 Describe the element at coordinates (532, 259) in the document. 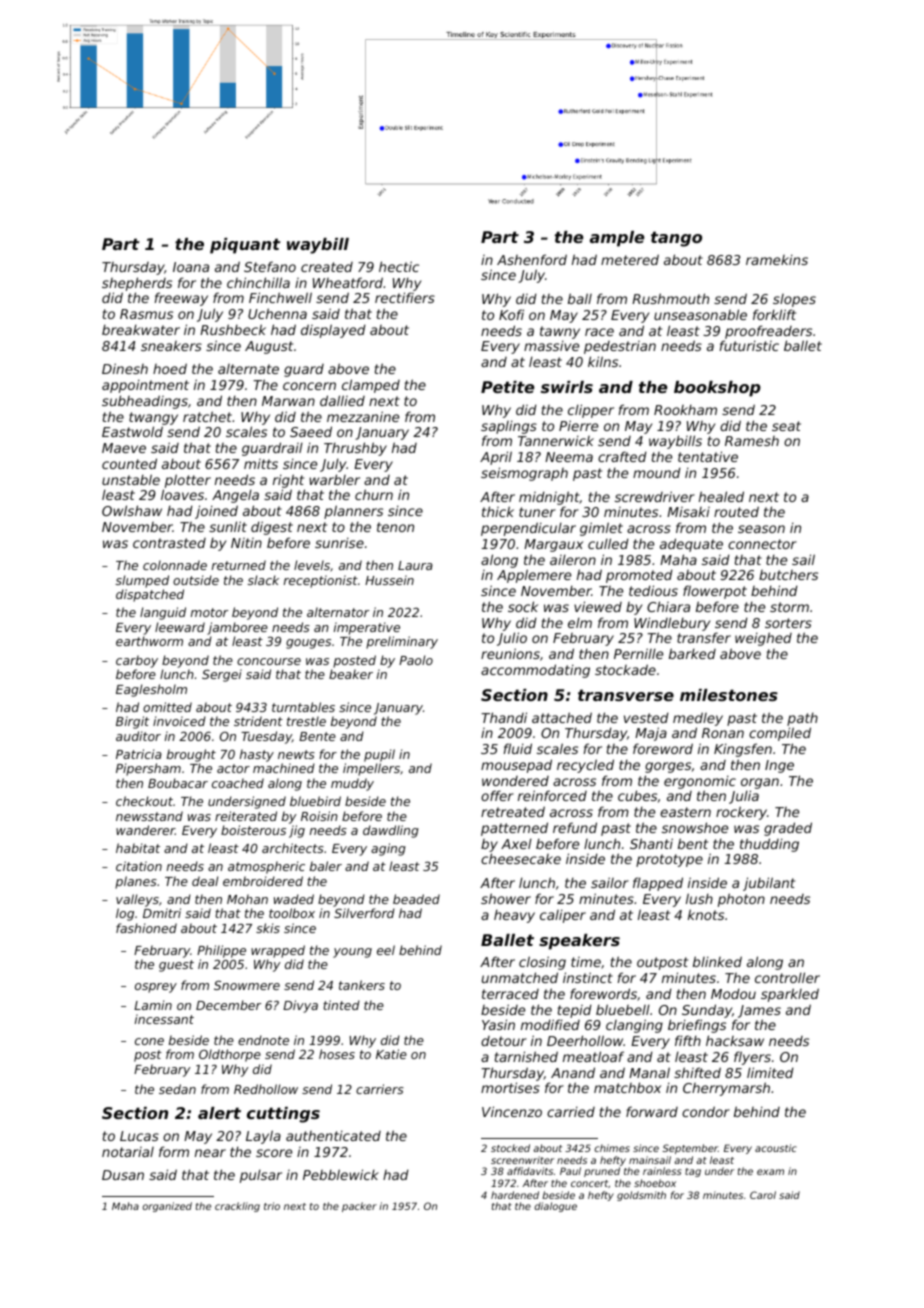

I see `Ashenford` at that location.
